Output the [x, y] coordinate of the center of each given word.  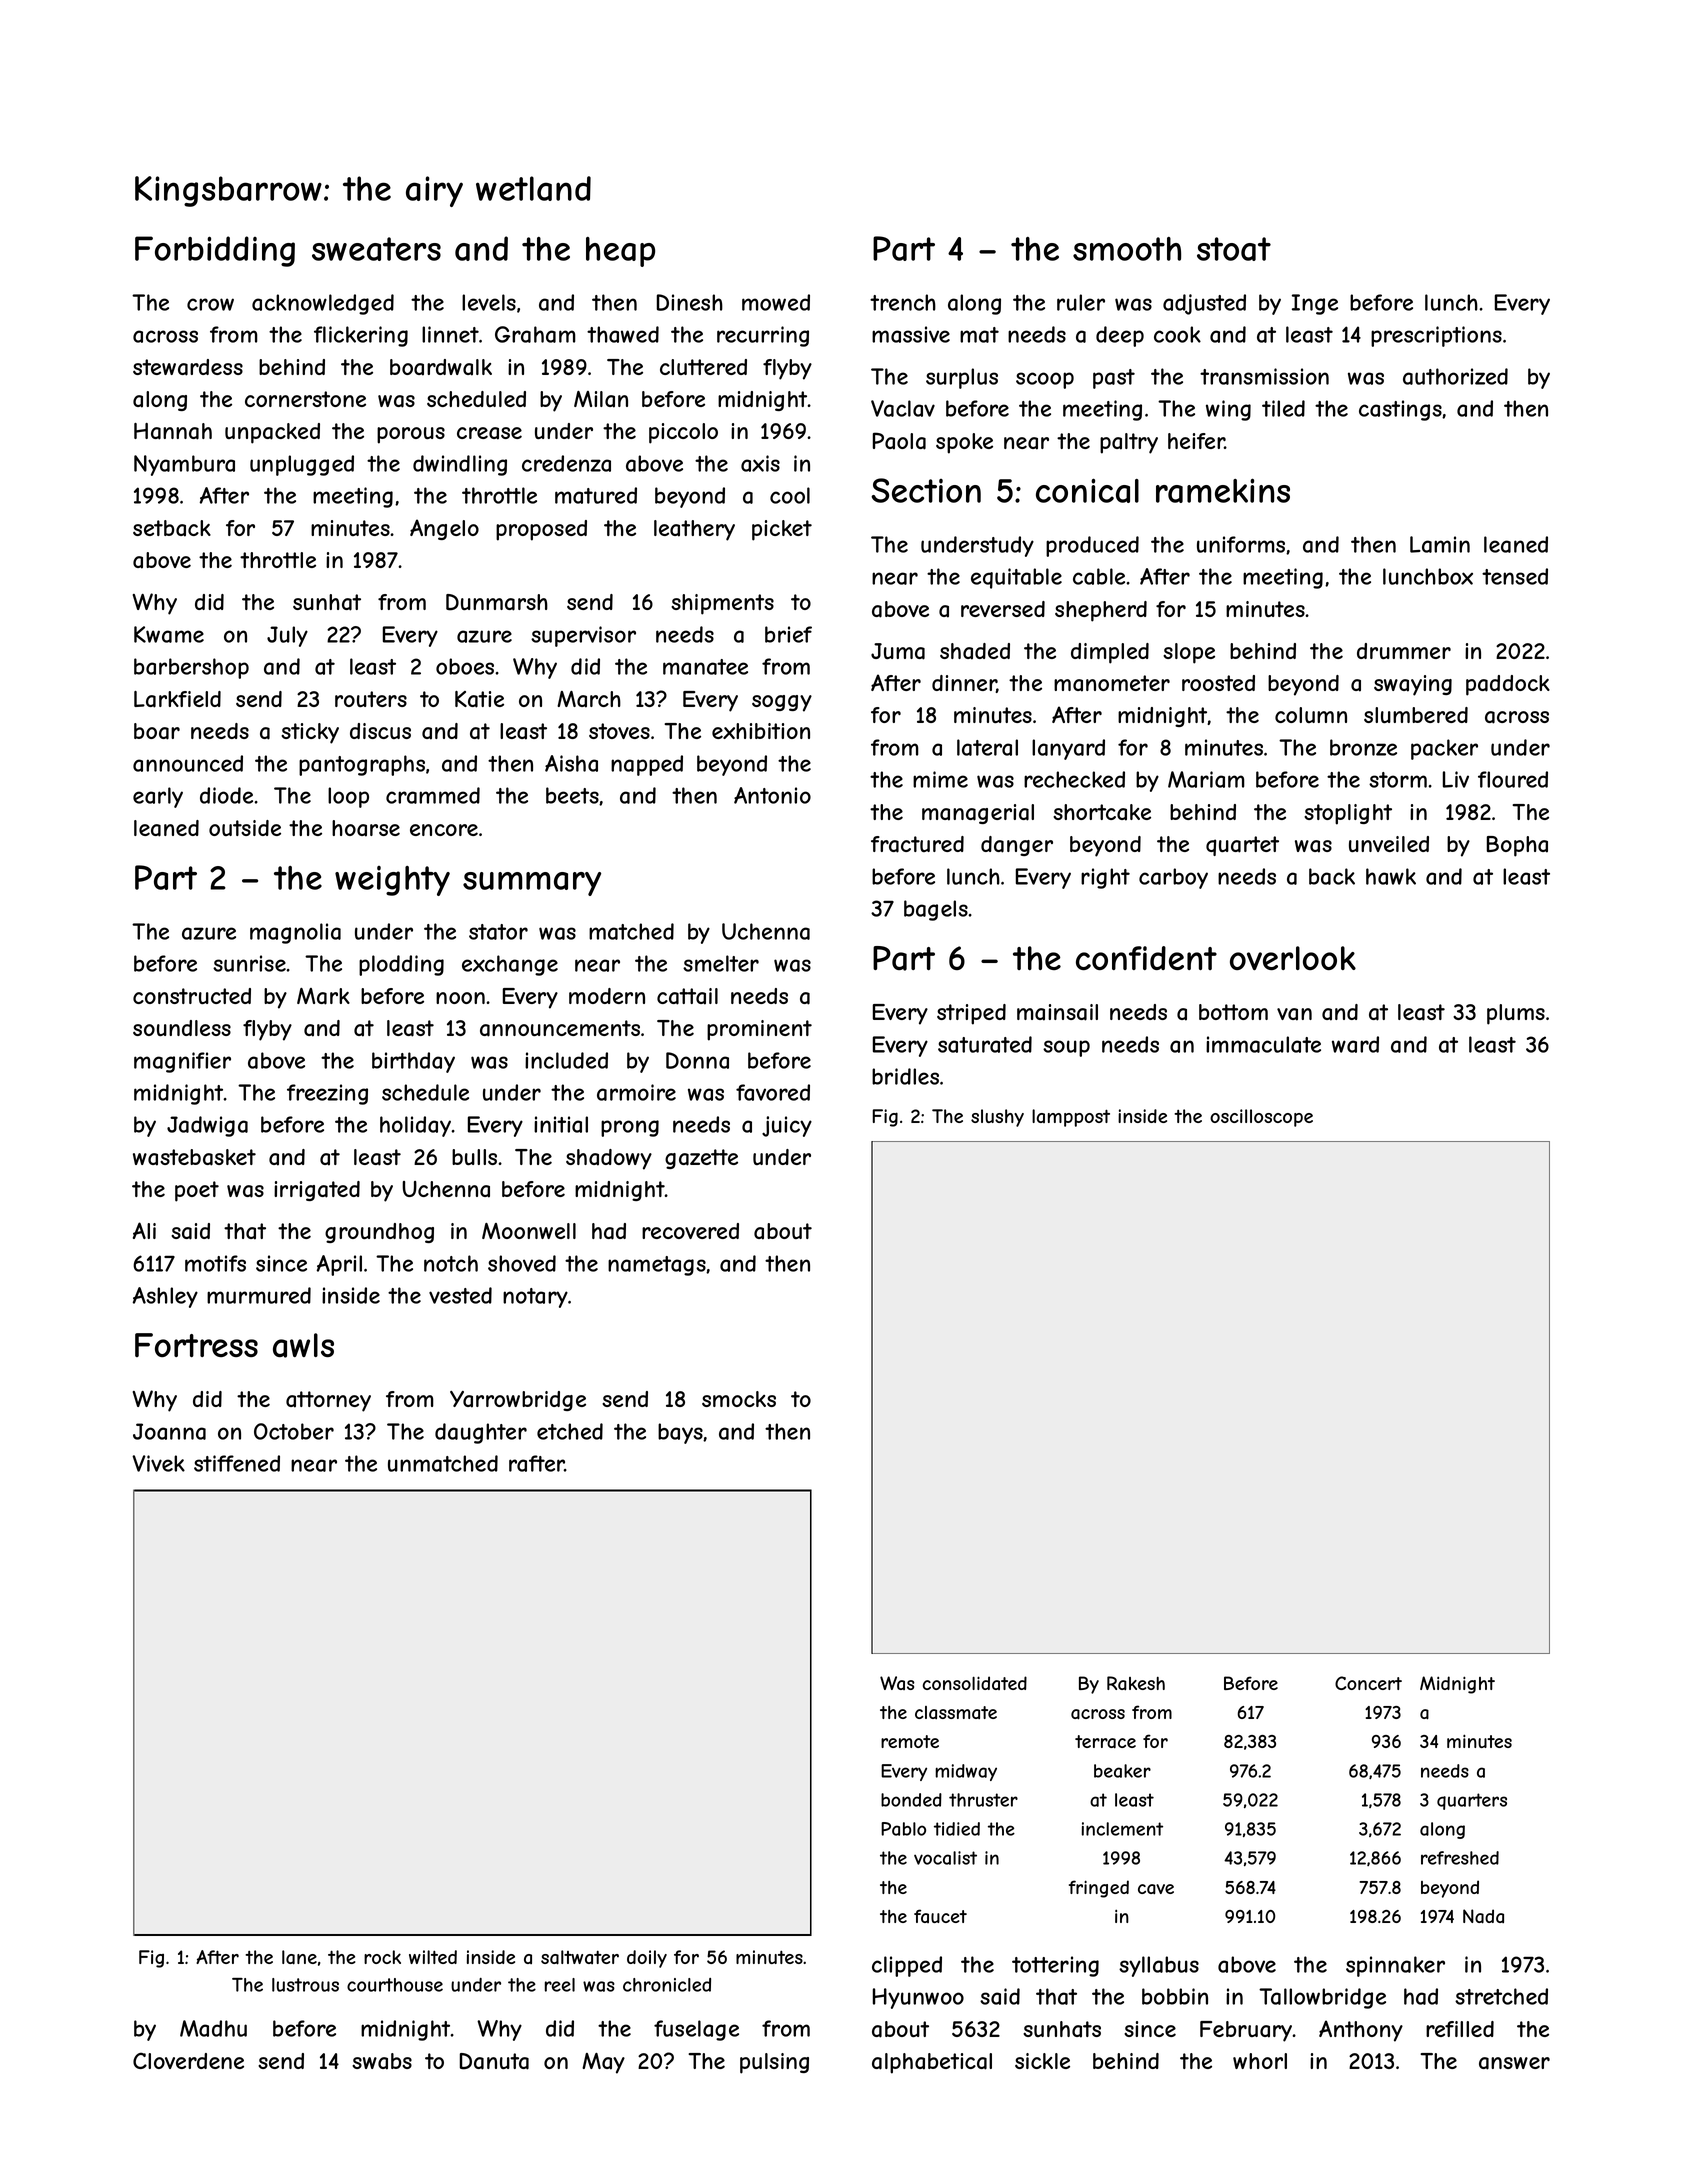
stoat [1234, 249]
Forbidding [215, 251]
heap [620, 252]
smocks [739, 1399]
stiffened [237, 1463]
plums [1516, 1014]
